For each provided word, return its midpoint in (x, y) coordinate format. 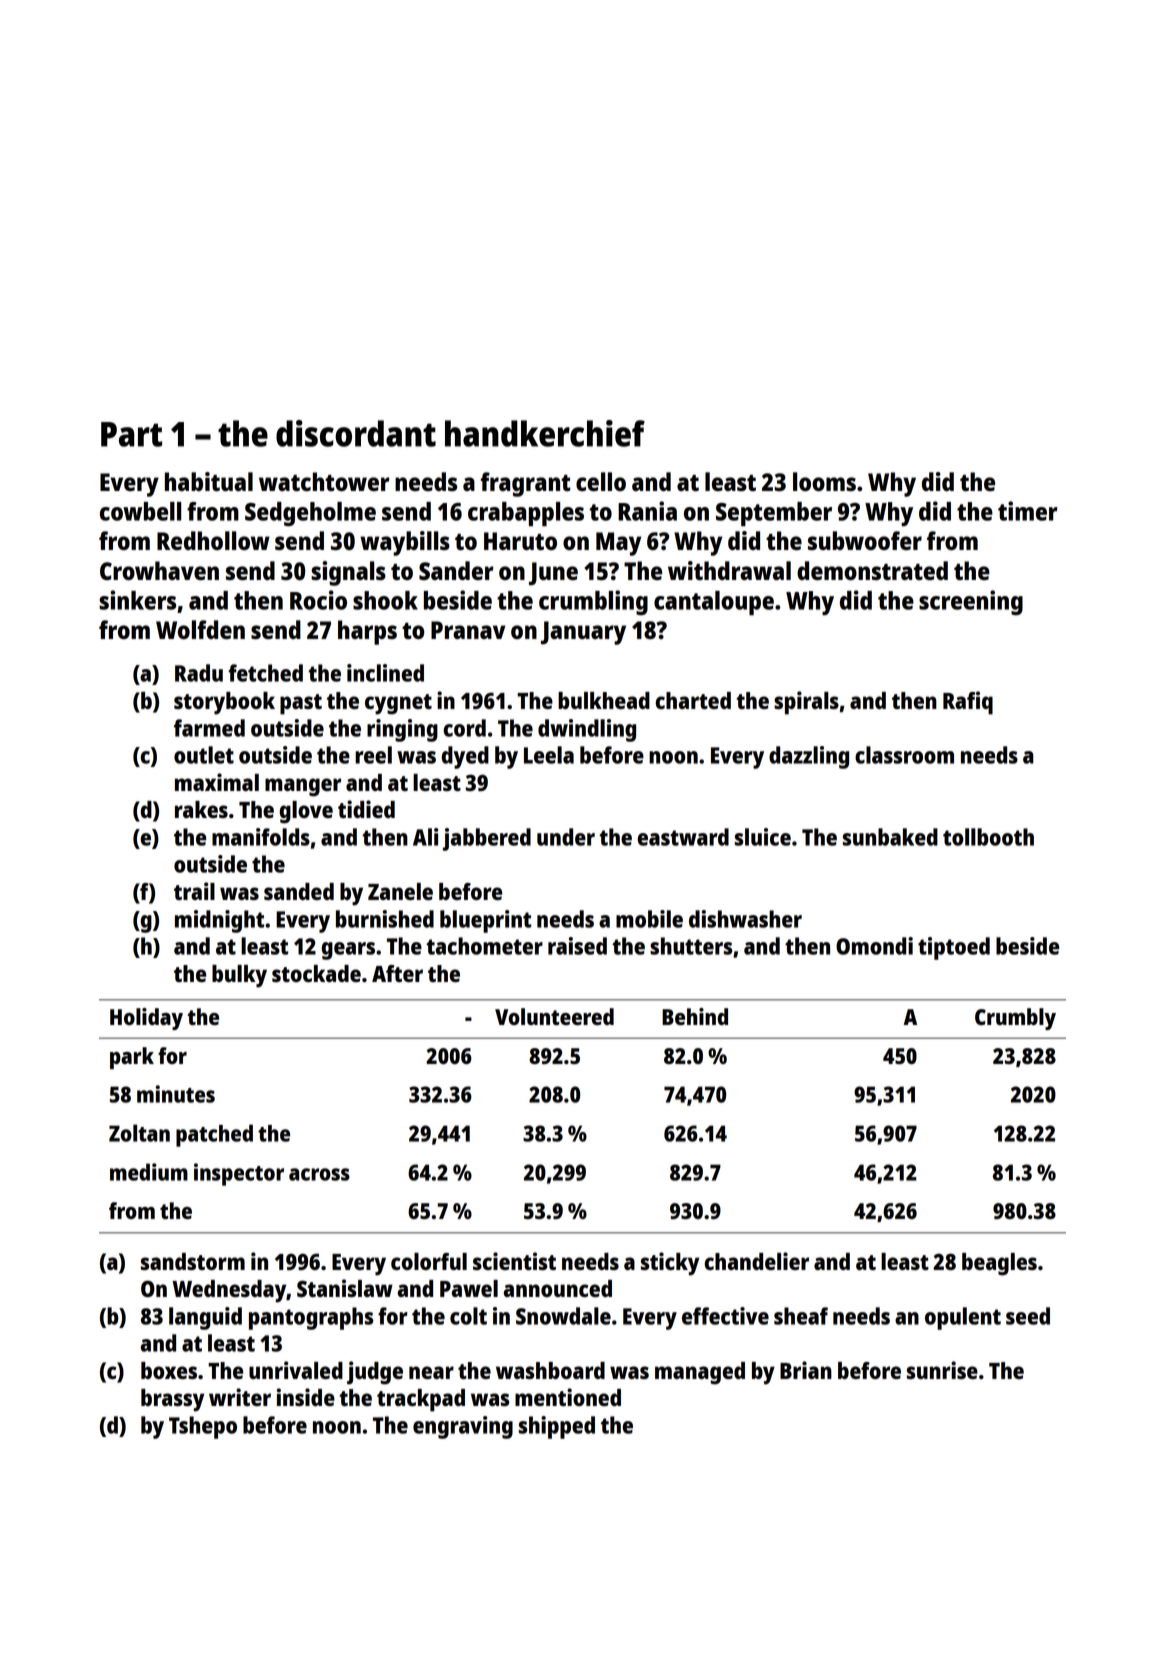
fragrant (525, 484)
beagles (999, 1264)
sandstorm (193, 1261)
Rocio (318, 600)
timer (1027, 511)
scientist (514, 1261)
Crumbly (1015, 1019)
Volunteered (554, 1016)
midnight (219, 921)
